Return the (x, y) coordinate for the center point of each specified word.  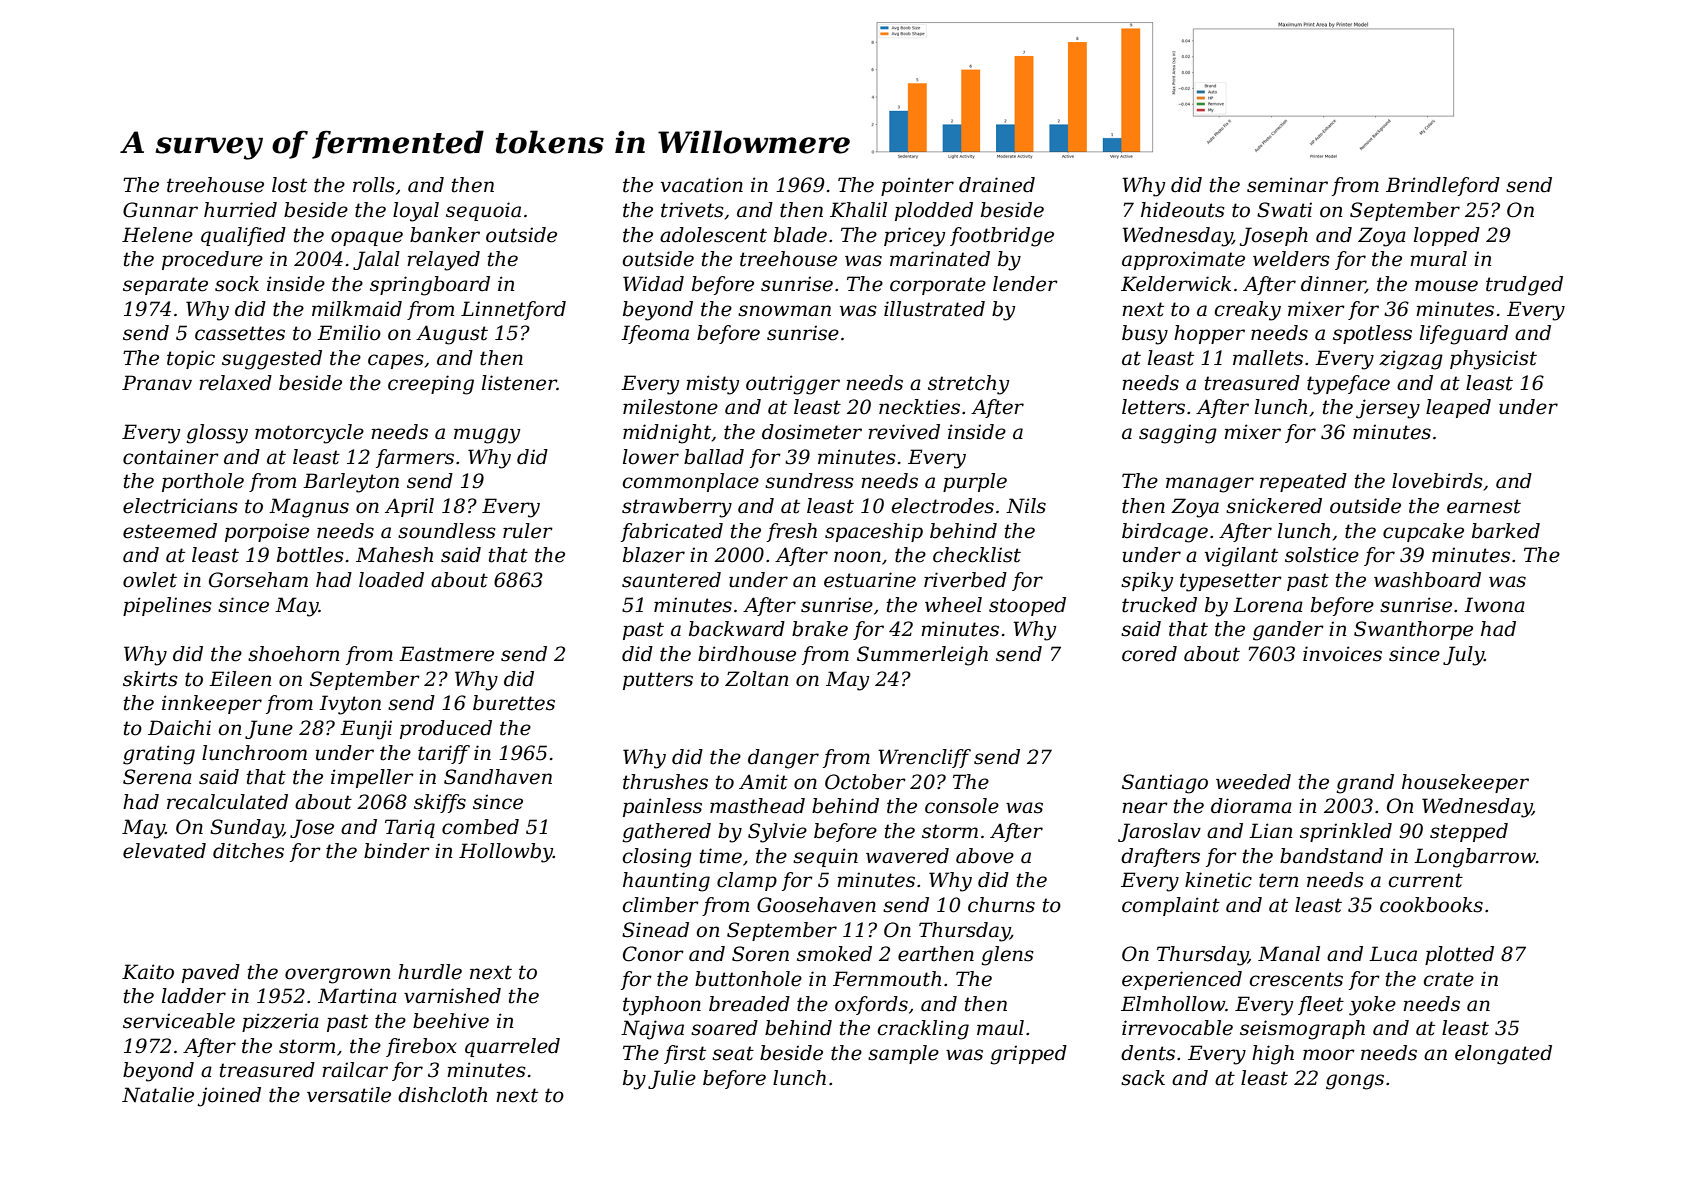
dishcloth (442, 1095)
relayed (443, 261)
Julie (672, 1079)
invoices (1342, 654)
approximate (1183, 260)
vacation (702, 185)
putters (658, 681)
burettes (514, 703)
